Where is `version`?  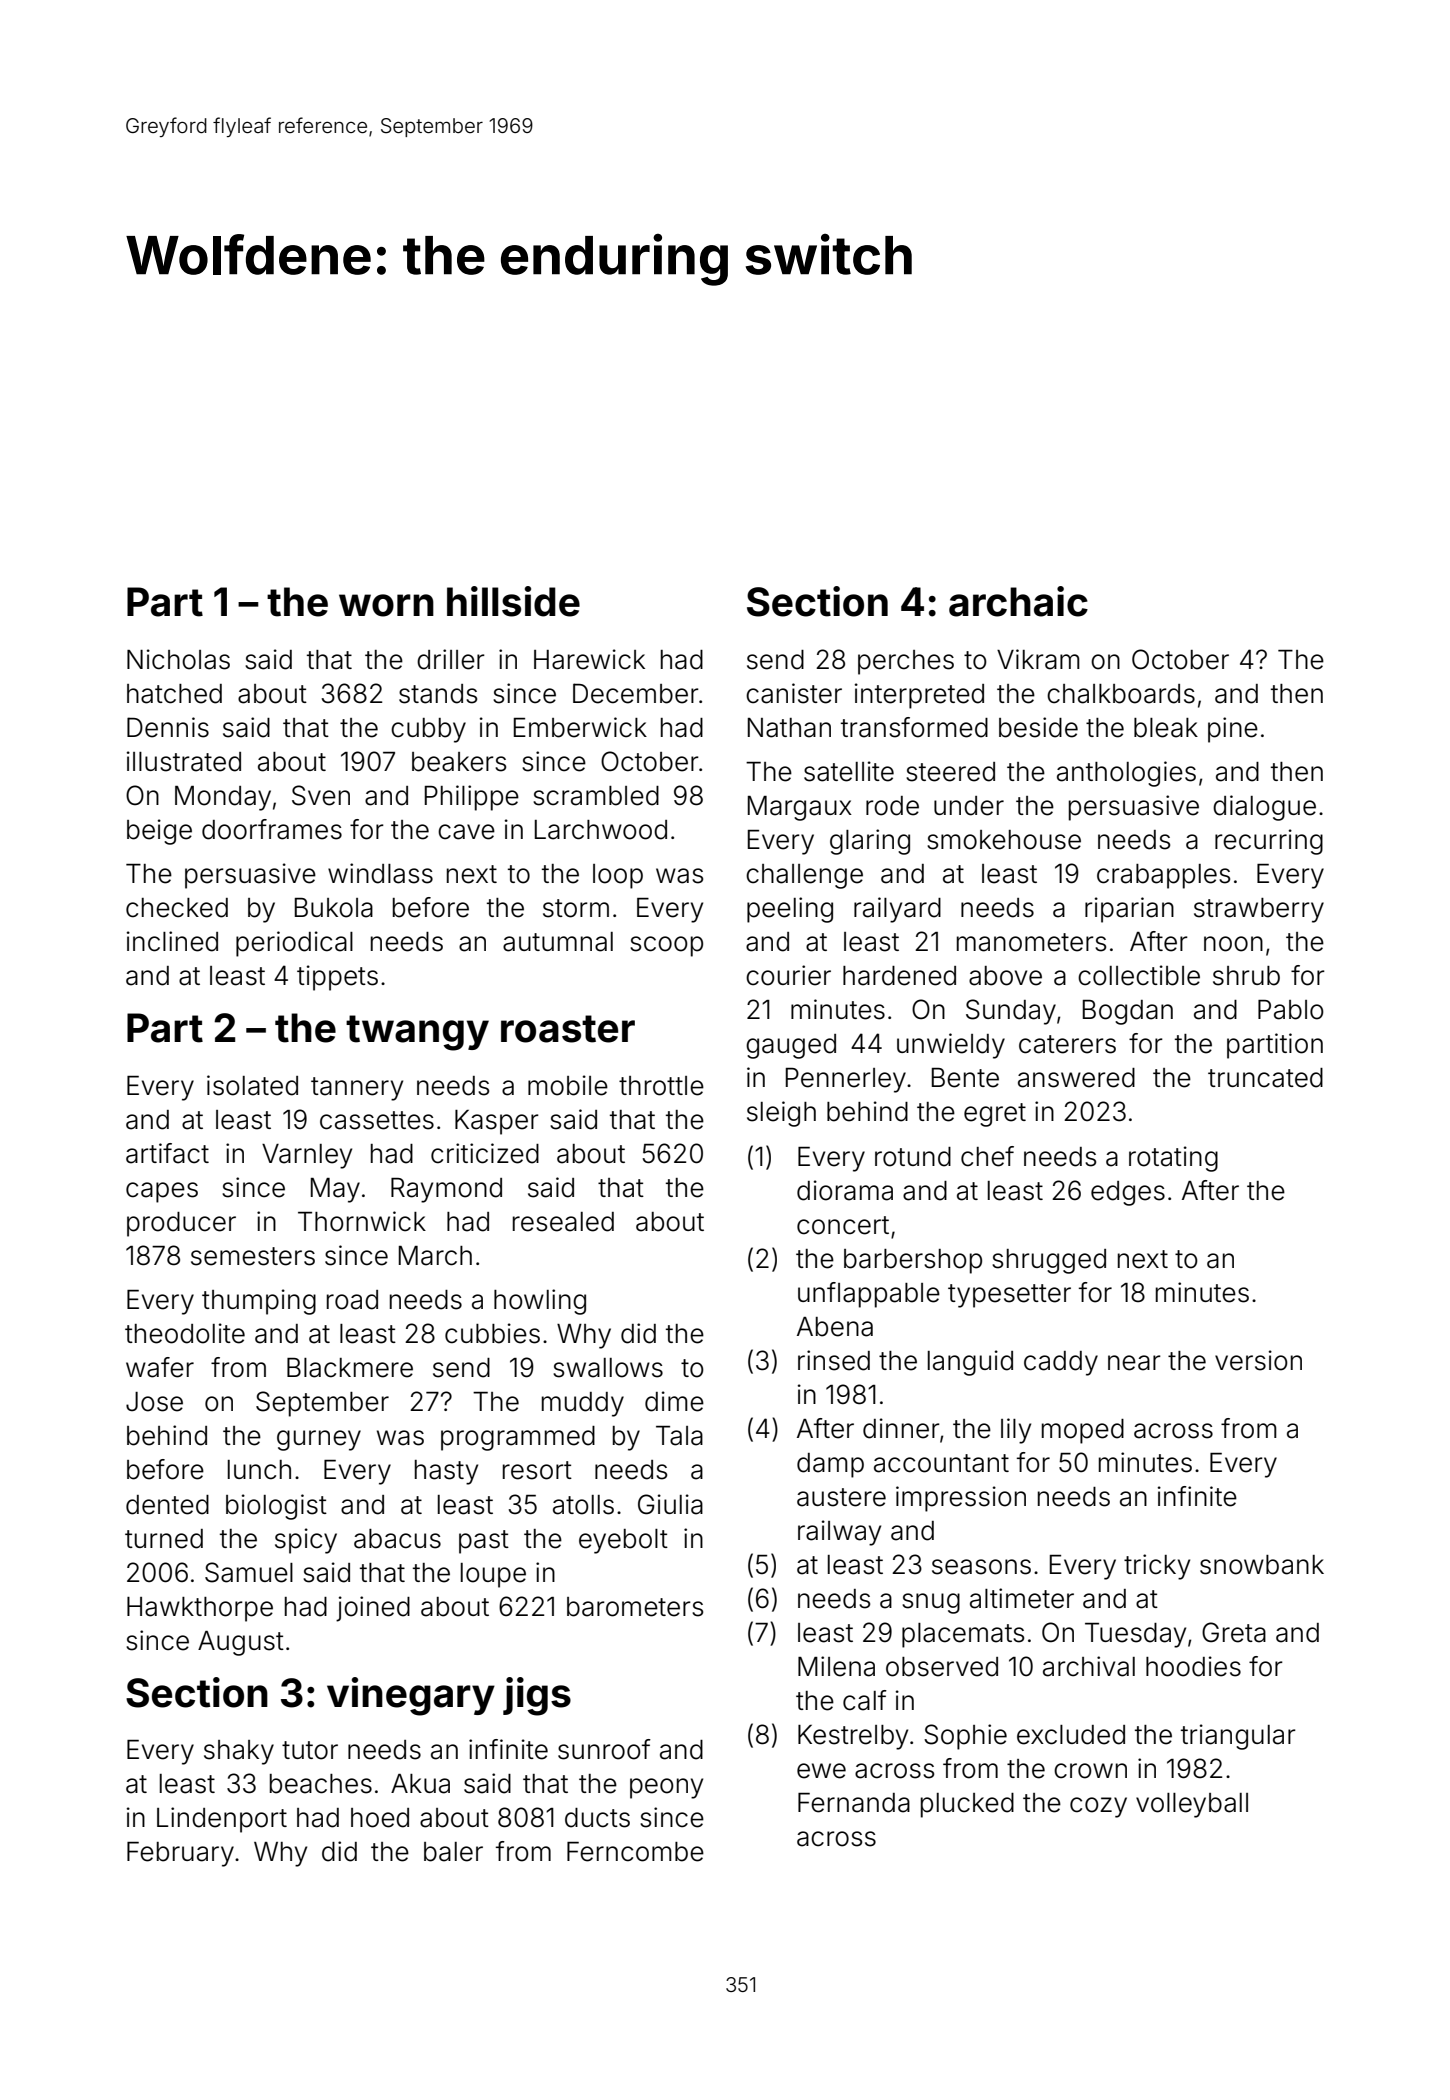 version is located at coordinates (1258, 1360).
